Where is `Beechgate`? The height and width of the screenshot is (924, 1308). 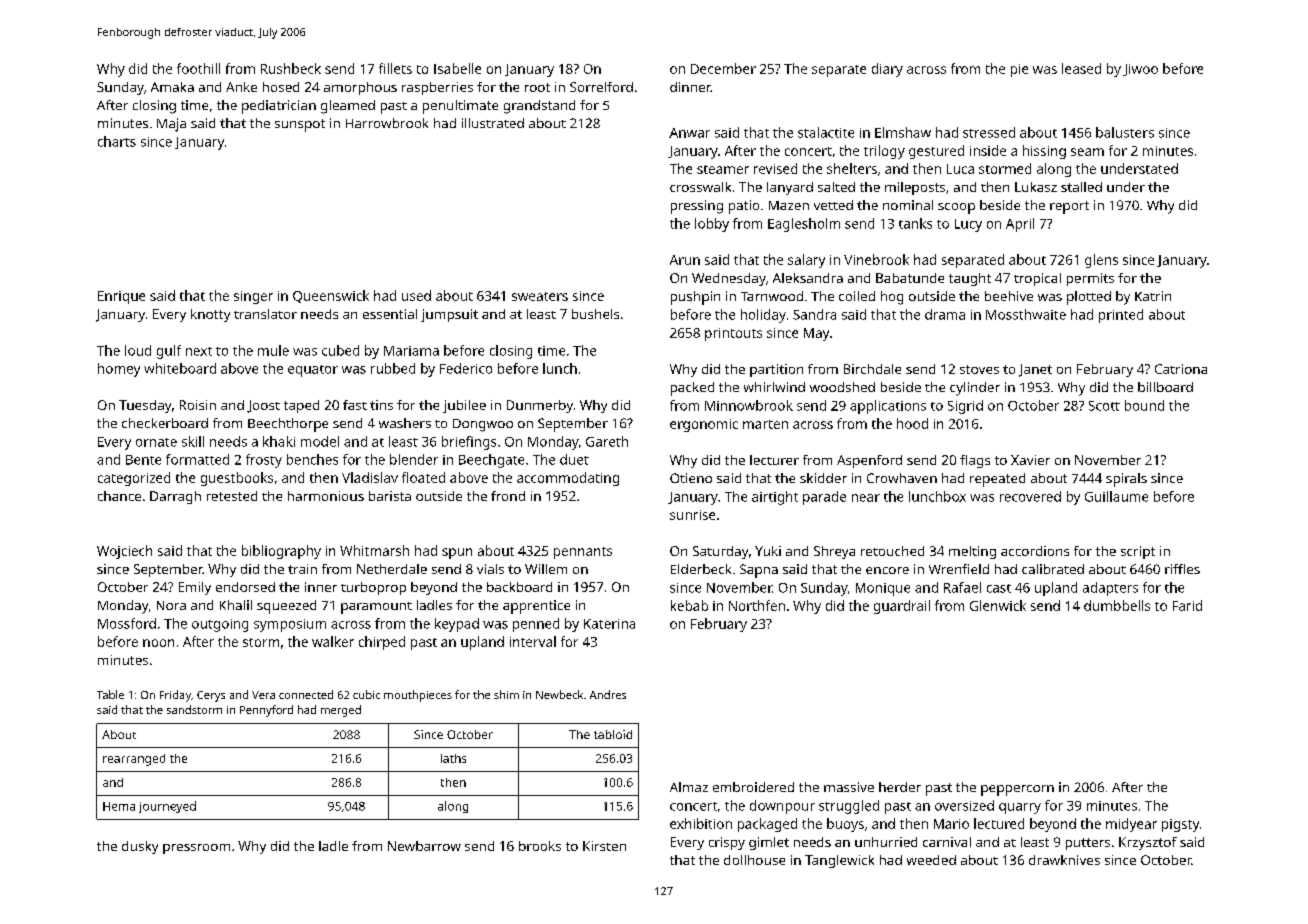
Beechgate is located at coordinates (491, 461).
